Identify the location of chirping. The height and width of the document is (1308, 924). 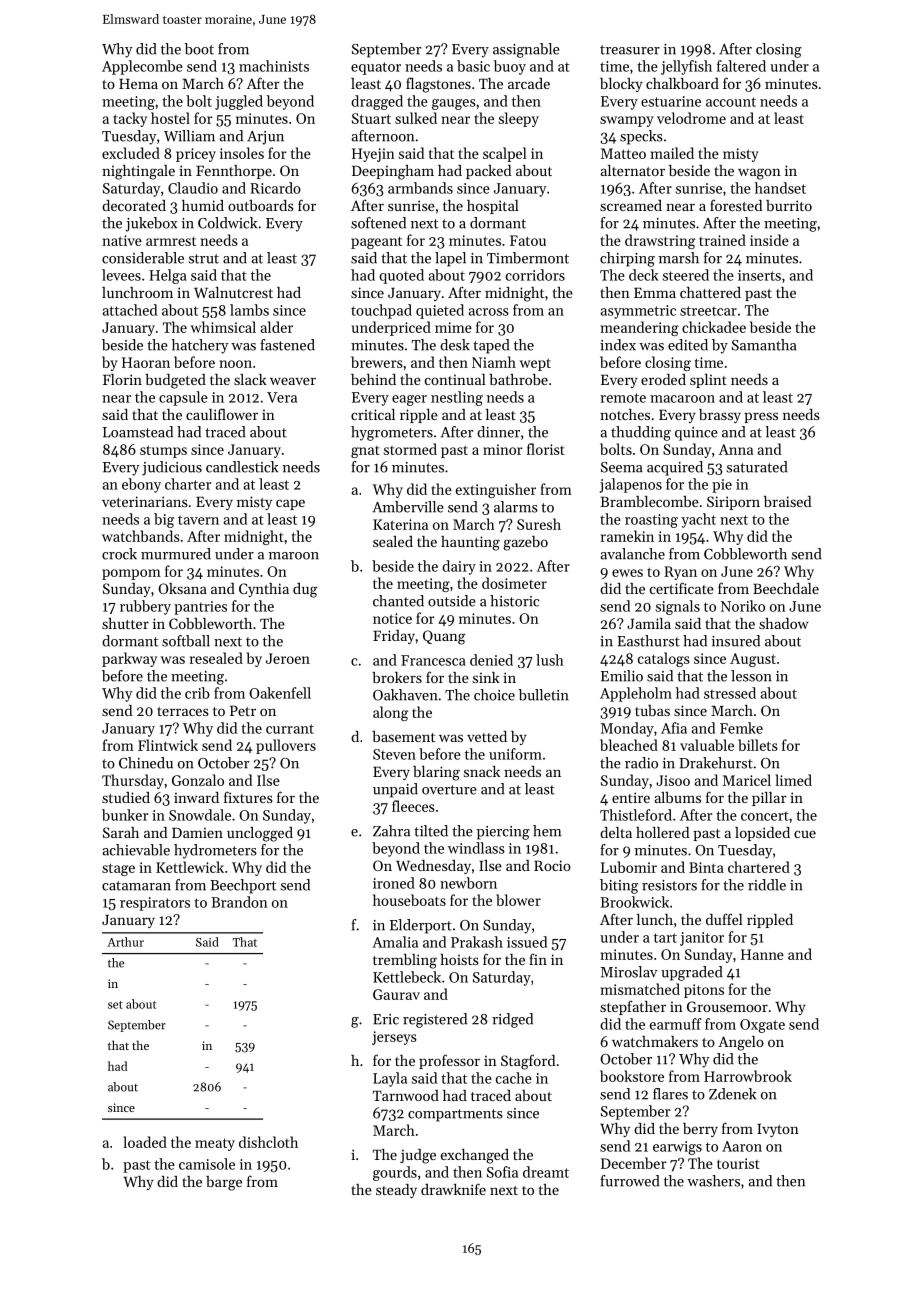
(627, 259).
